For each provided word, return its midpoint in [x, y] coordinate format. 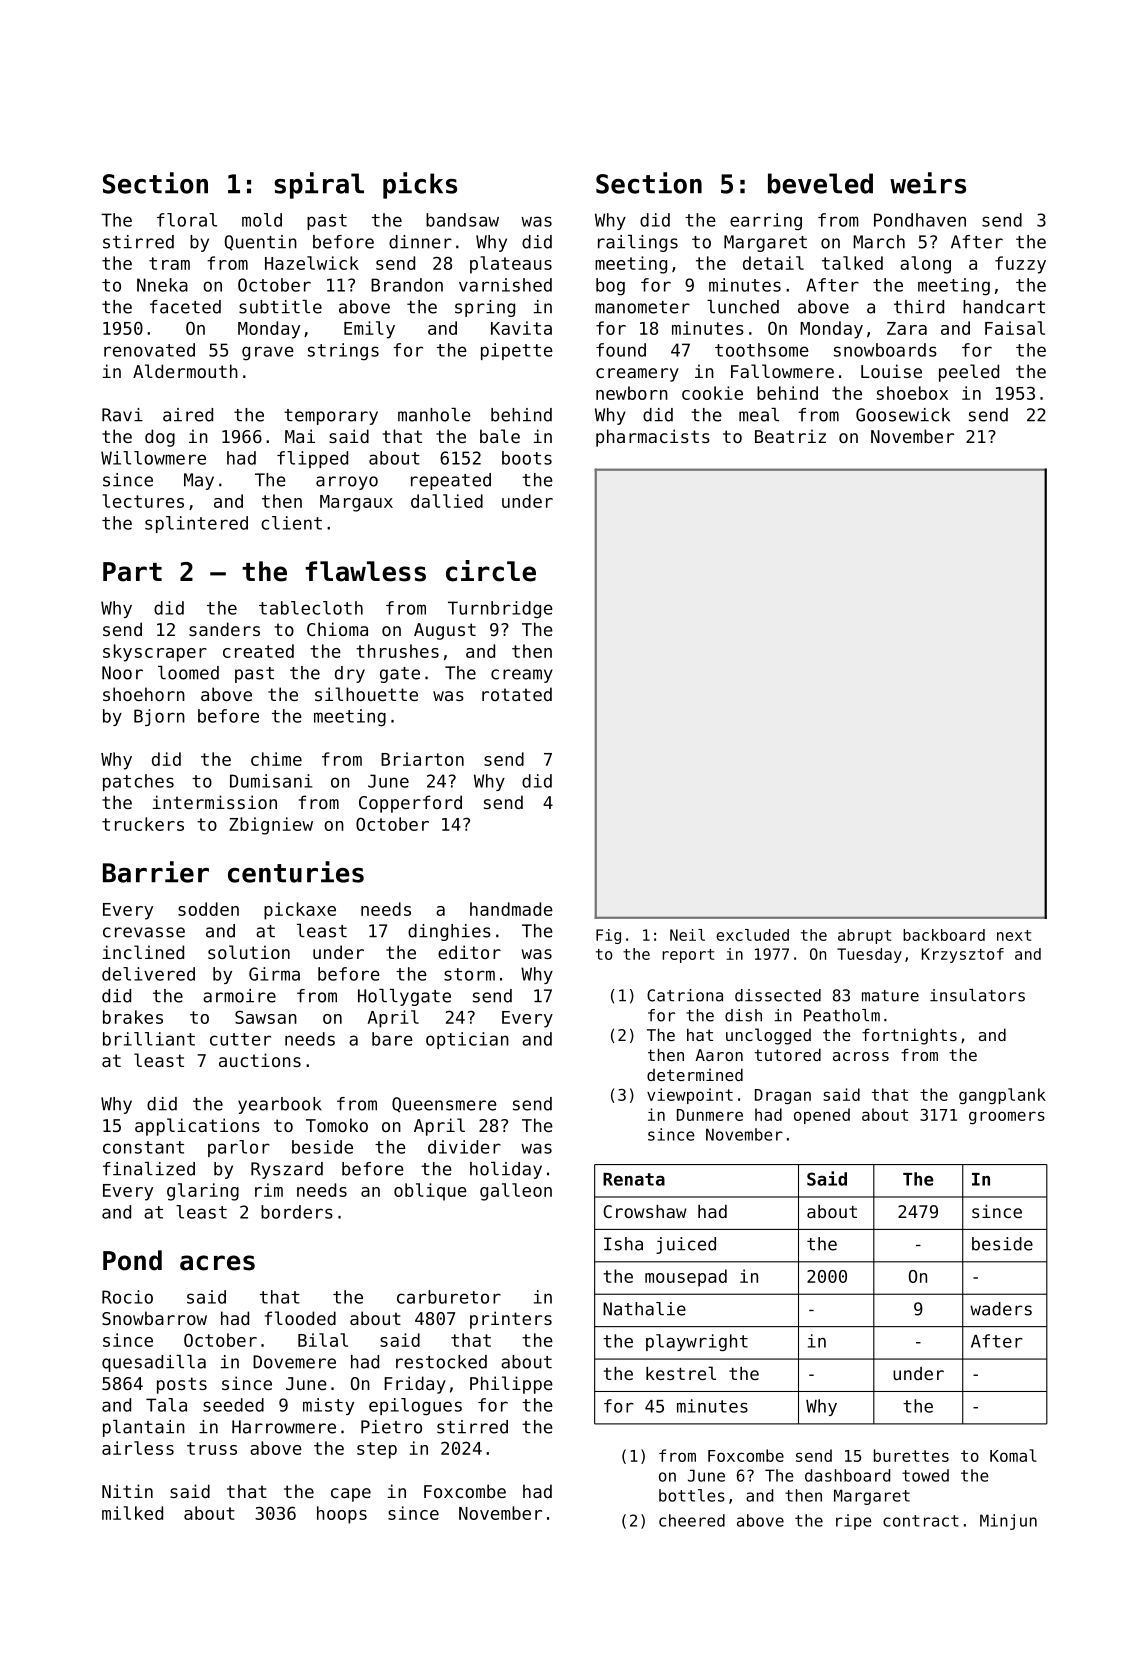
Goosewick [903, 415]
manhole [434, 415]
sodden [208, 909]
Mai [300, 436]
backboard [944, 935]
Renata [634, 1179]
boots [527, 458]
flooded [300, 1318]
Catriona [685, 995]
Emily [369, 330]
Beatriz [790, 436]
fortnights [909, 1036]
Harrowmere [284, 1427]
